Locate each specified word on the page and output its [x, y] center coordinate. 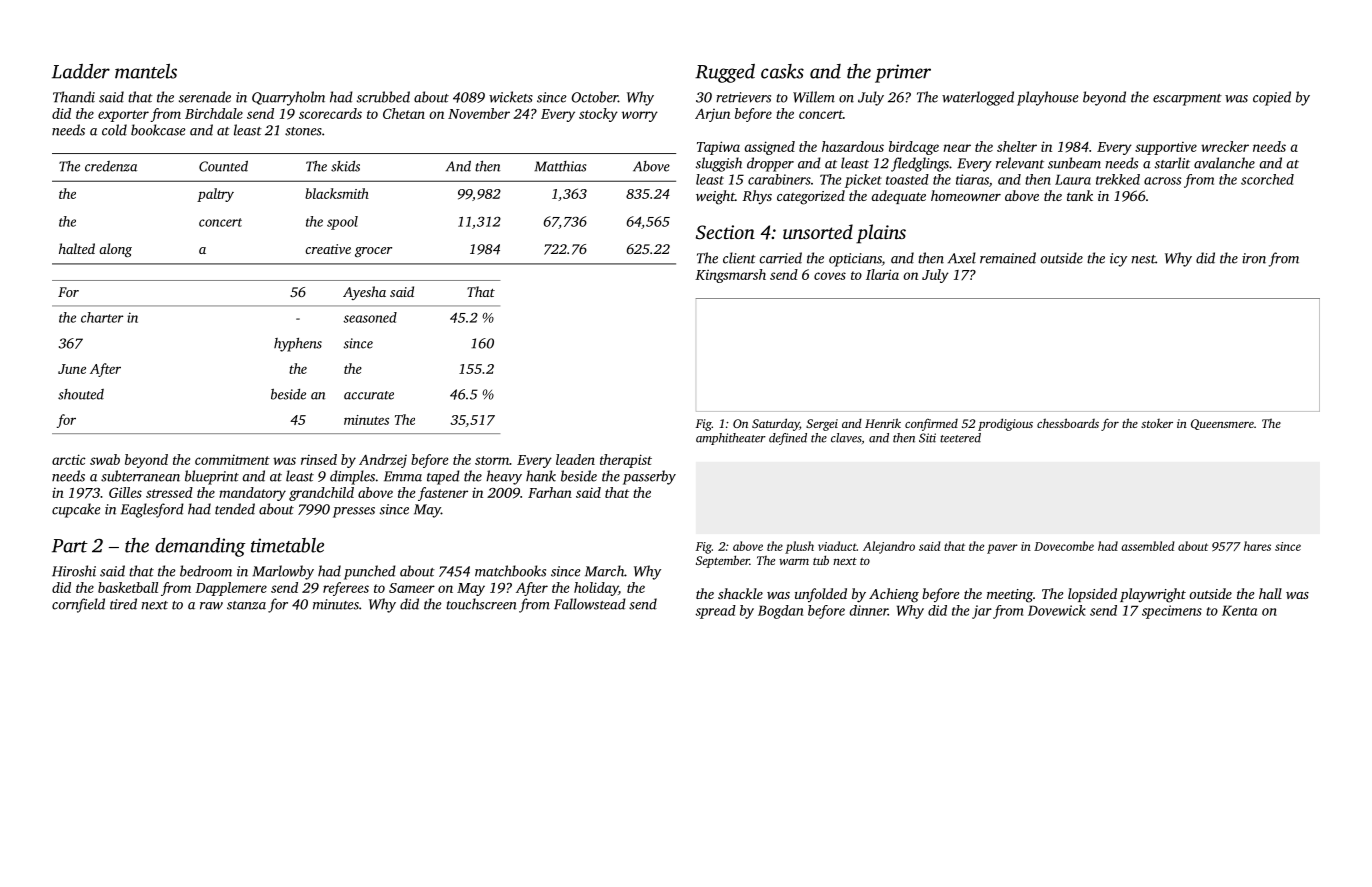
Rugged [725, 73]
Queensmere [1222, 424]
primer [903, 73]
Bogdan [780, 612]
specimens [1172, 612]
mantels [146, 71]
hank [541, 476]
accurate [369, 395]
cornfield [78, 605]
